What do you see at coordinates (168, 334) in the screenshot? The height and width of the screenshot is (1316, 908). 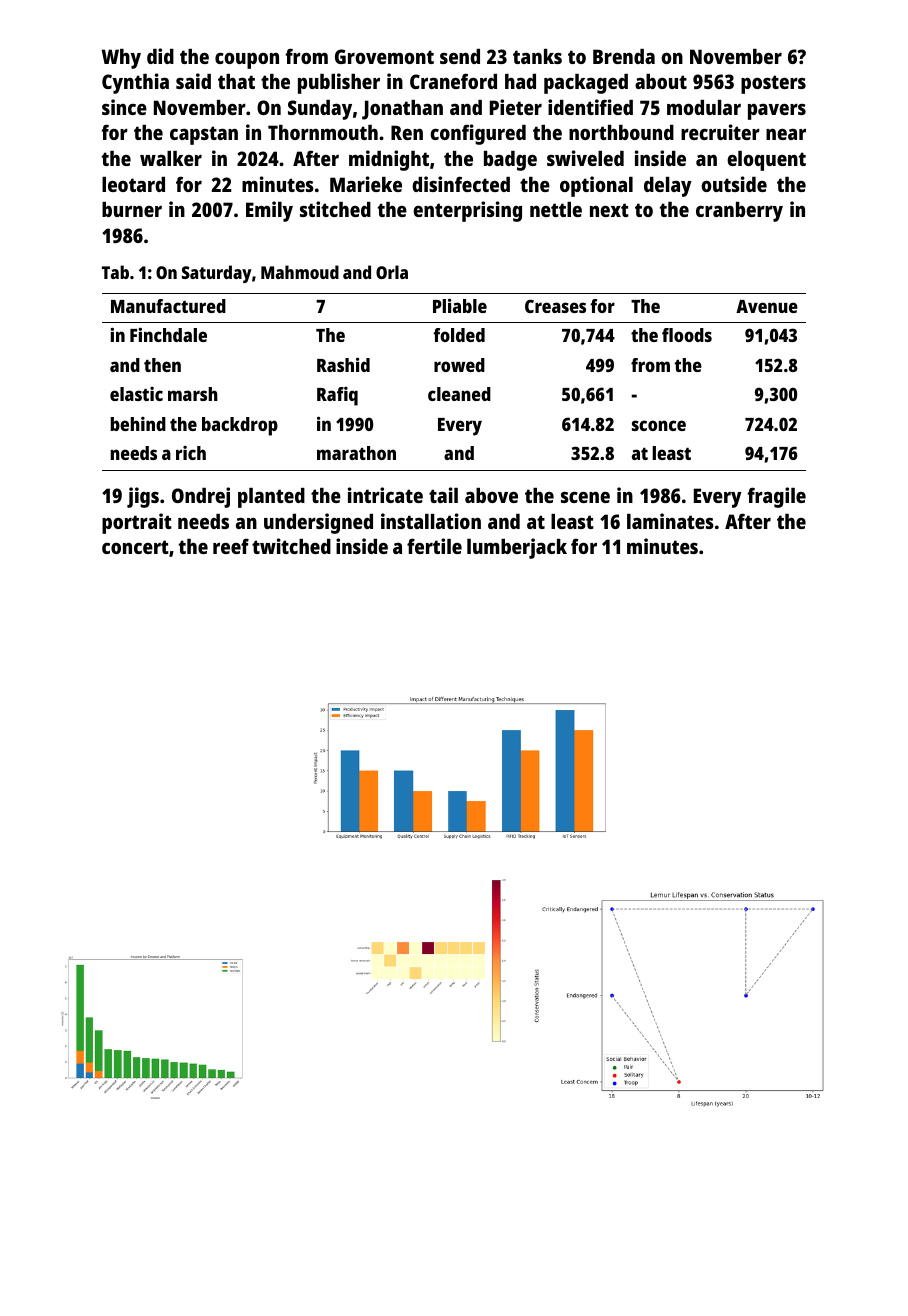 I see `Finchdale` at bounding box center [168, 334].
